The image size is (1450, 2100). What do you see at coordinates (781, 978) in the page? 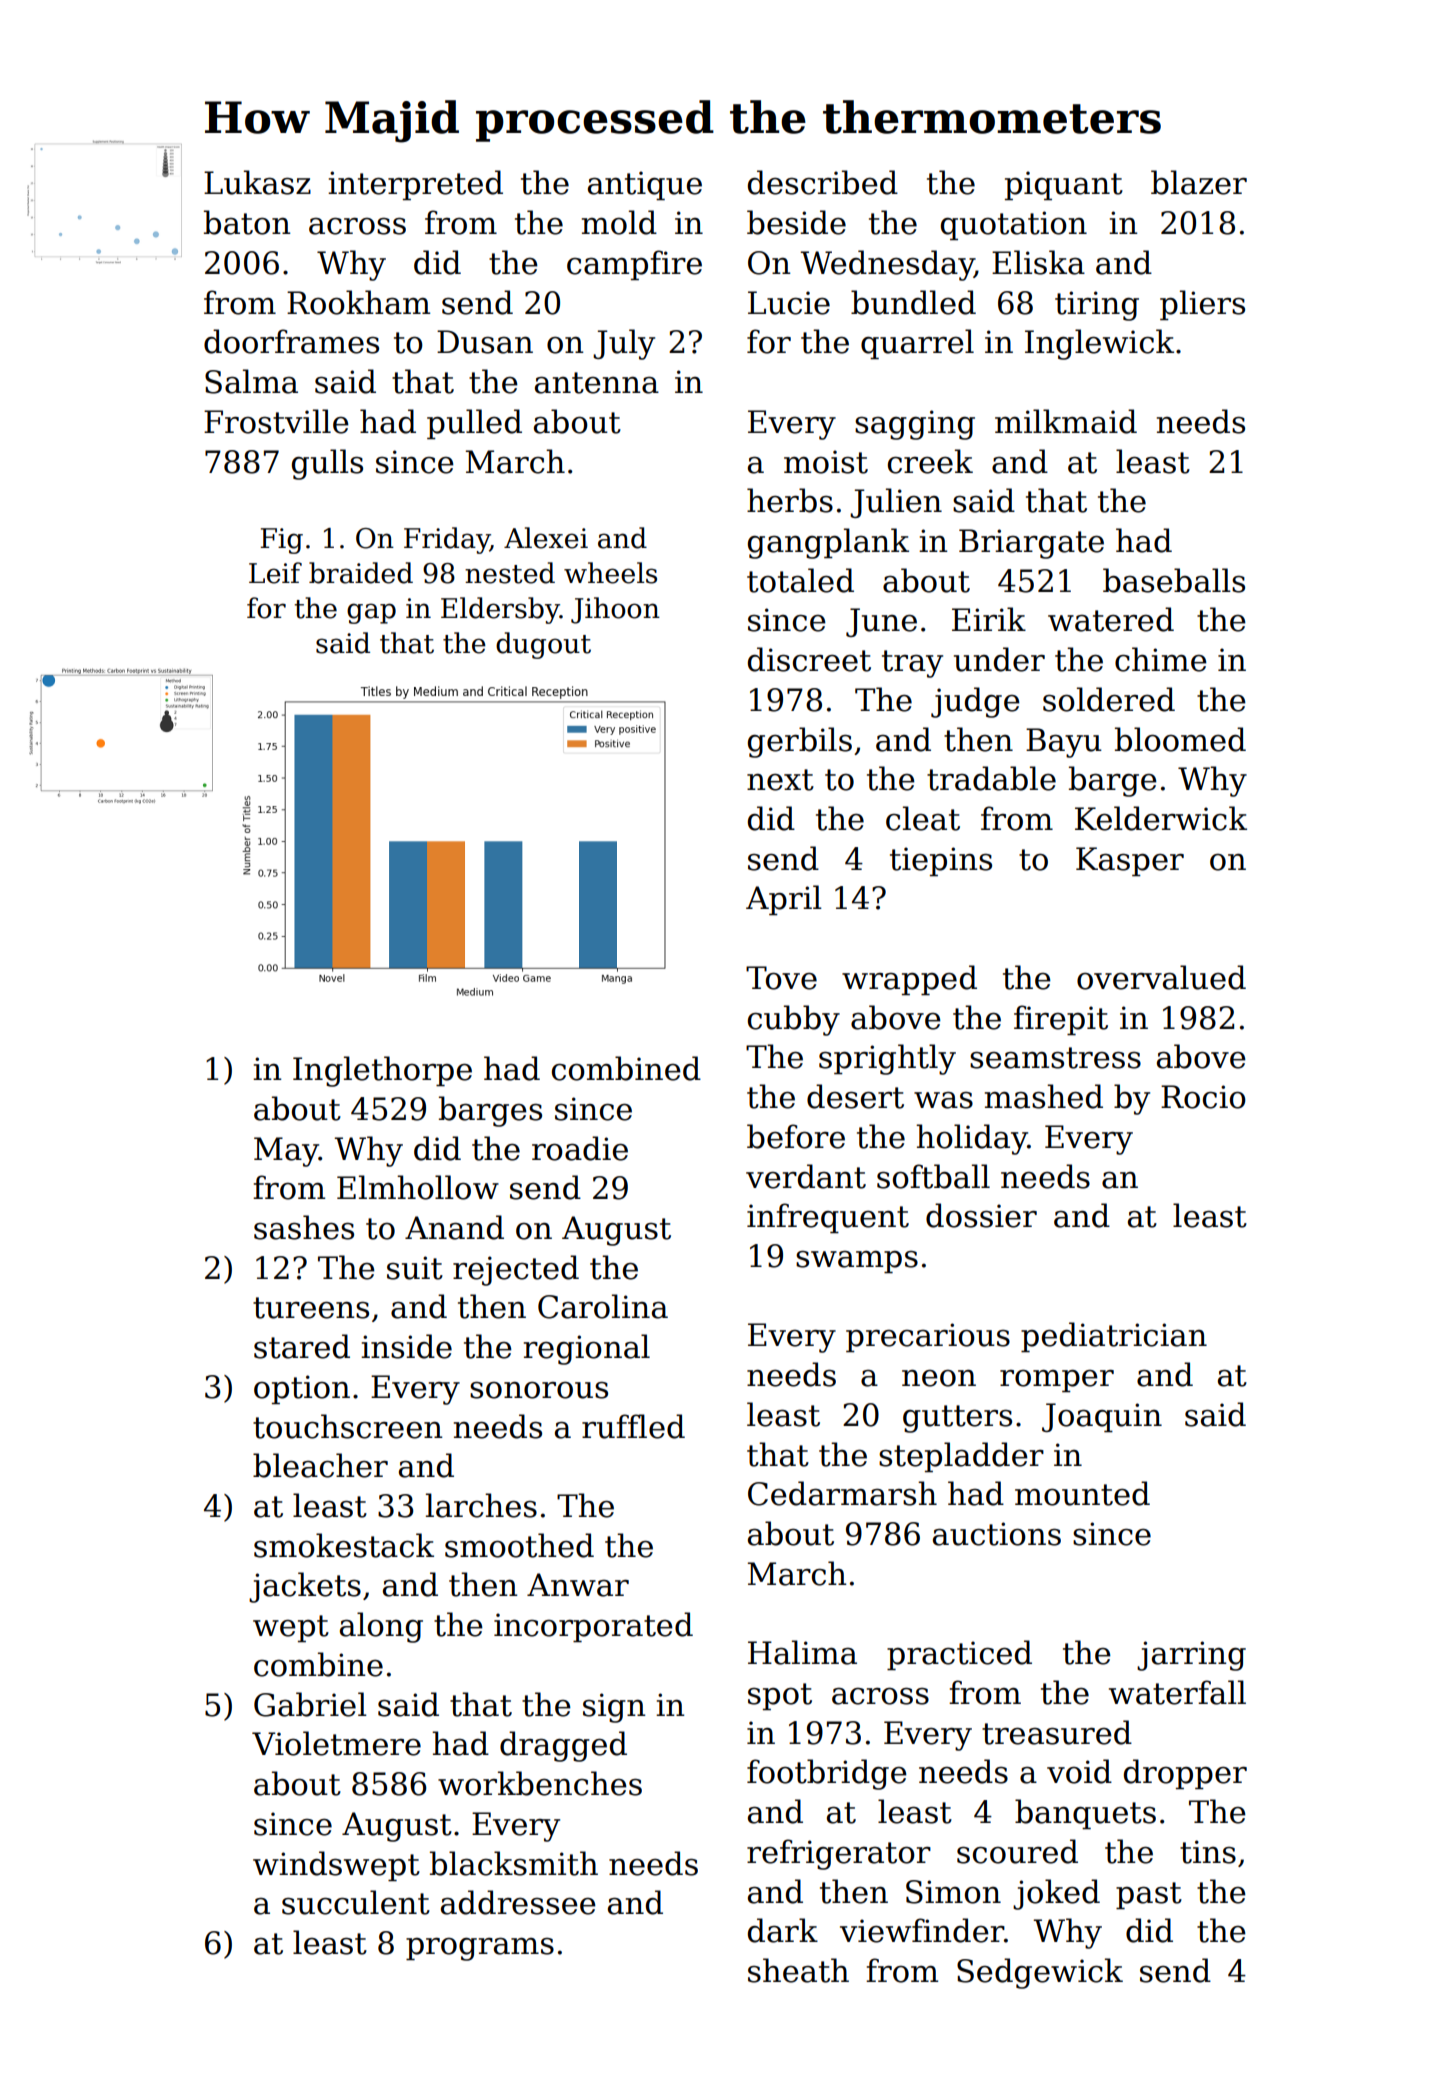
I see `Tove` at bounding box center [781, 978].
